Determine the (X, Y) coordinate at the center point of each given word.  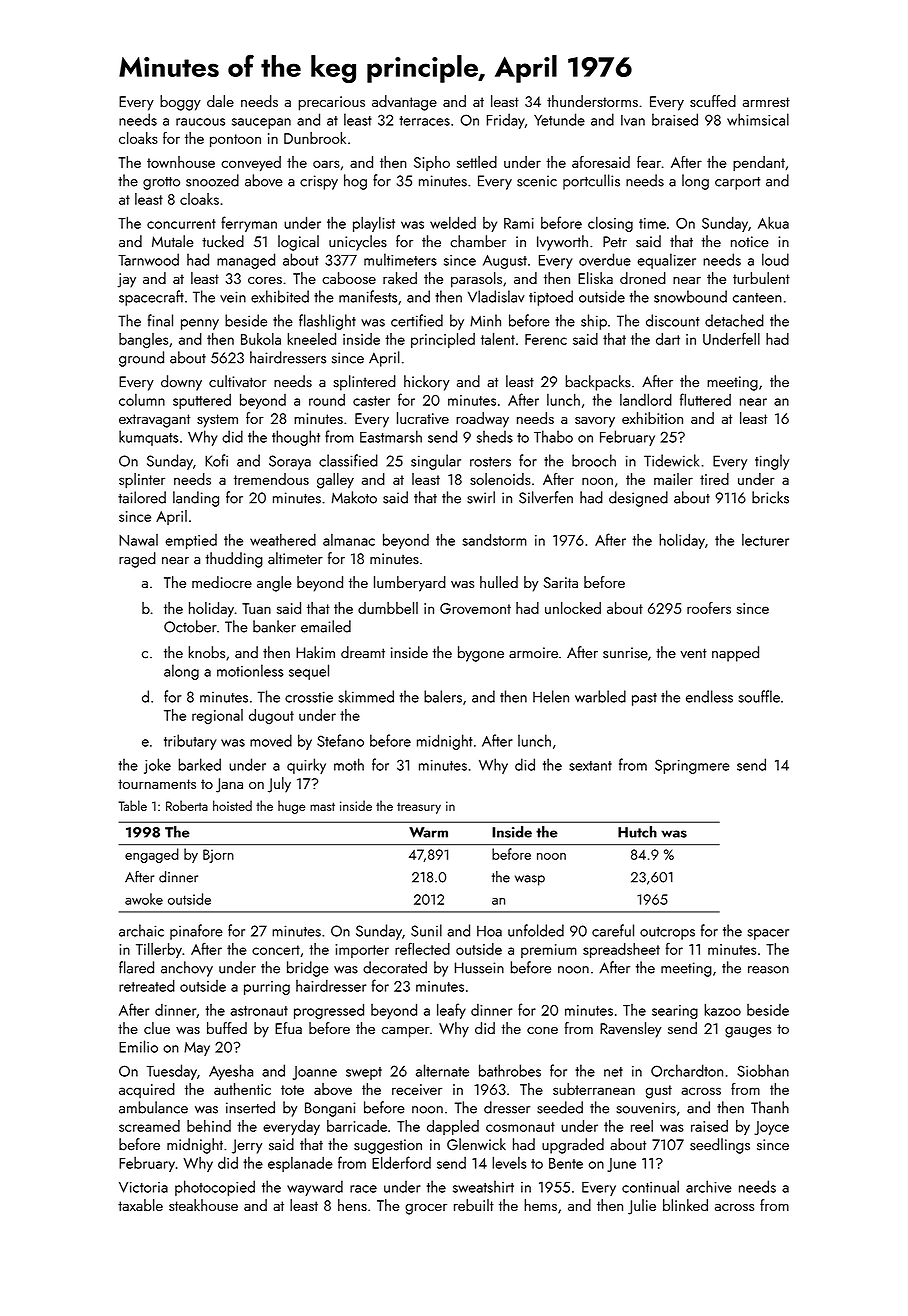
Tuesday (172, 1072)
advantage (404, 103)
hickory (427, 383)
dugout (271, 717)
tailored (142, 497)
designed (638, 499)
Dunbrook (315, 138)
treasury (419, 808)
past (644, 699)
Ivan (633, 120)
